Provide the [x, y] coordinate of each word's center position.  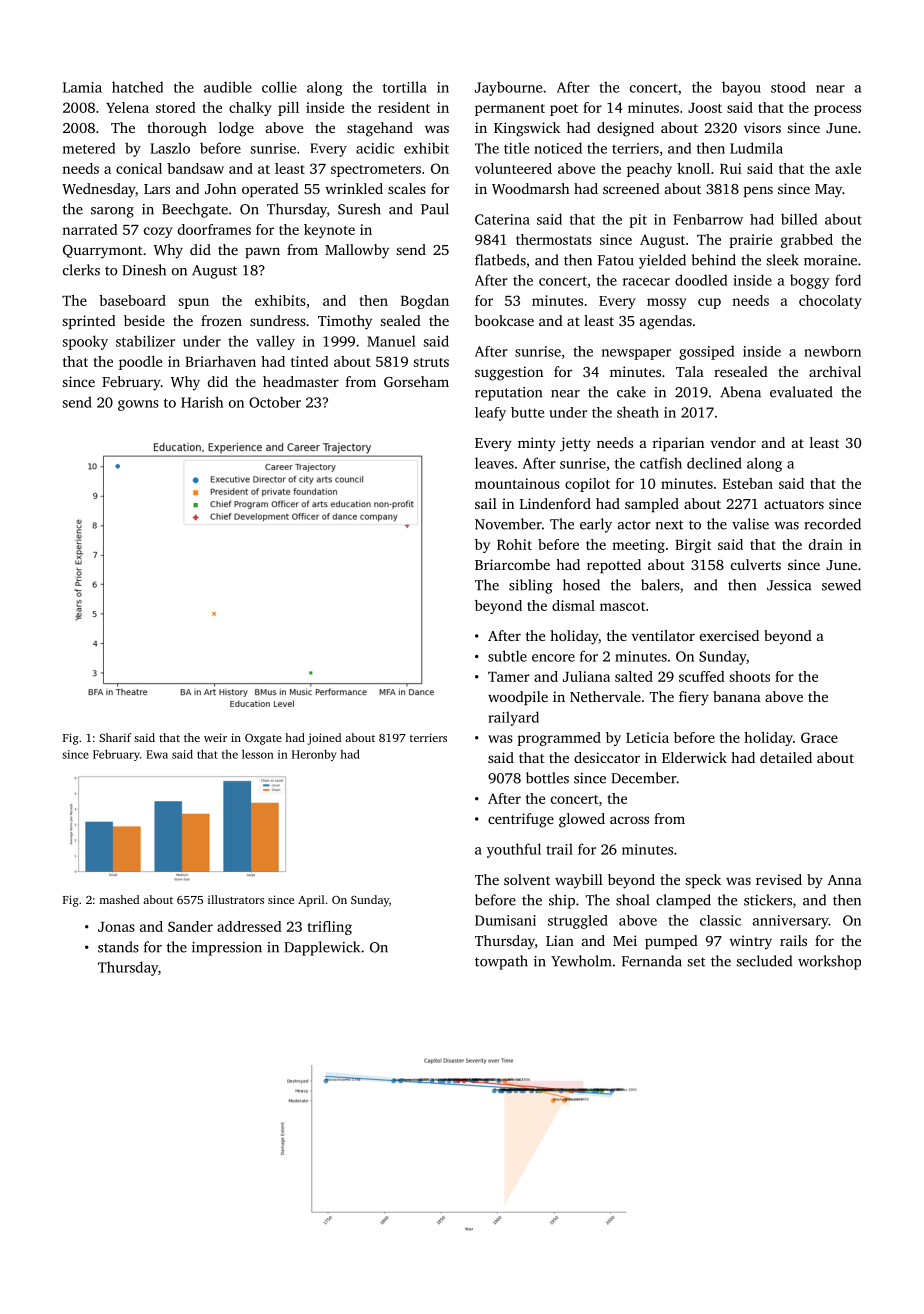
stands [118, 947]
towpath [501, 962]
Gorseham [416, 381]
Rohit [514, 544]
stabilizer [145, 341]
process [837, 110]
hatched [137, 87]
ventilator [663, 635]
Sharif [115, 737]
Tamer [509, 677]
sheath [638, 412]
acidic [375, 148]
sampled [652, 505]
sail [486, 503]
